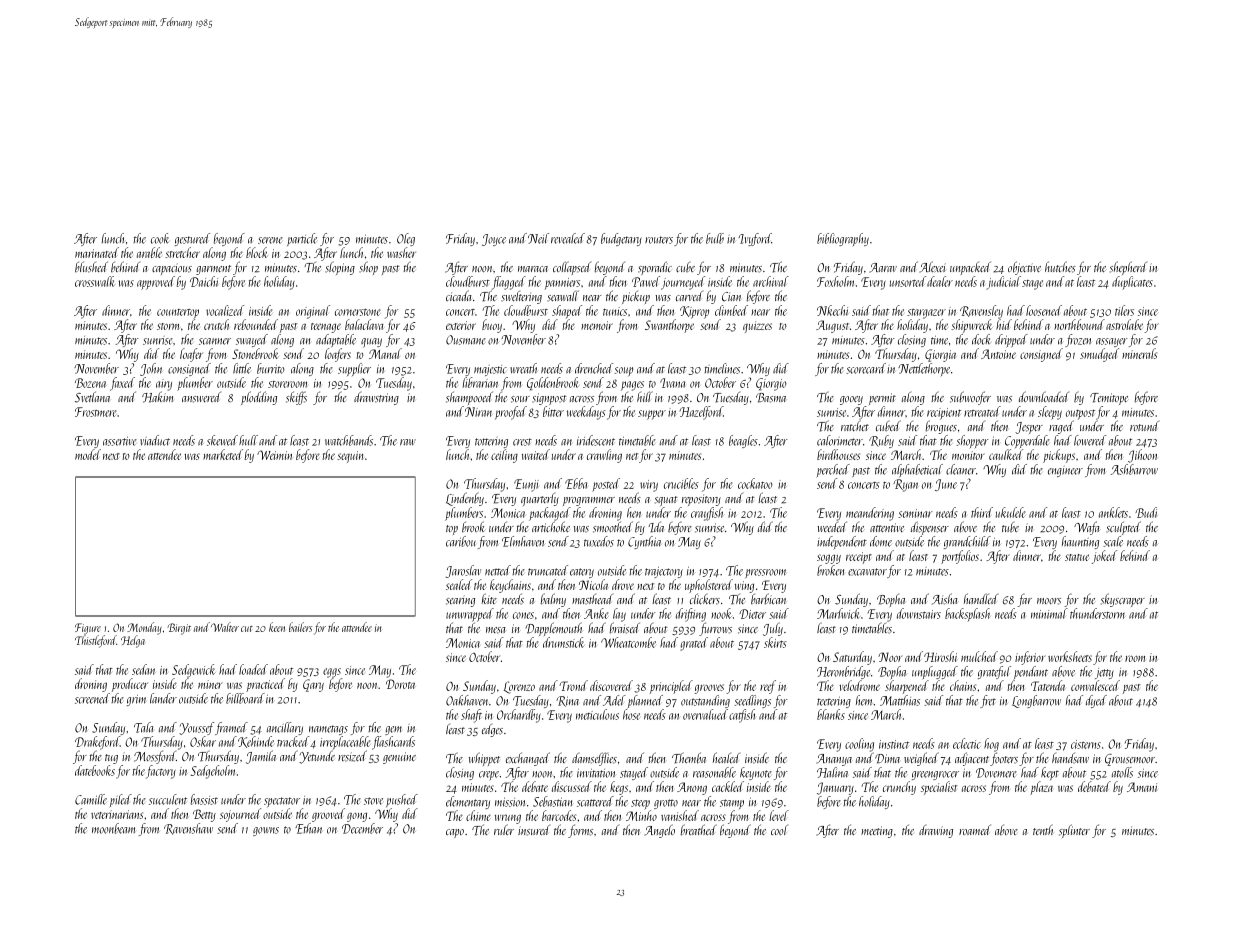  What do you see at coordinates (1003, 283) in the screenshot?
I see `judicial` at bounding box center [1003, 283].
